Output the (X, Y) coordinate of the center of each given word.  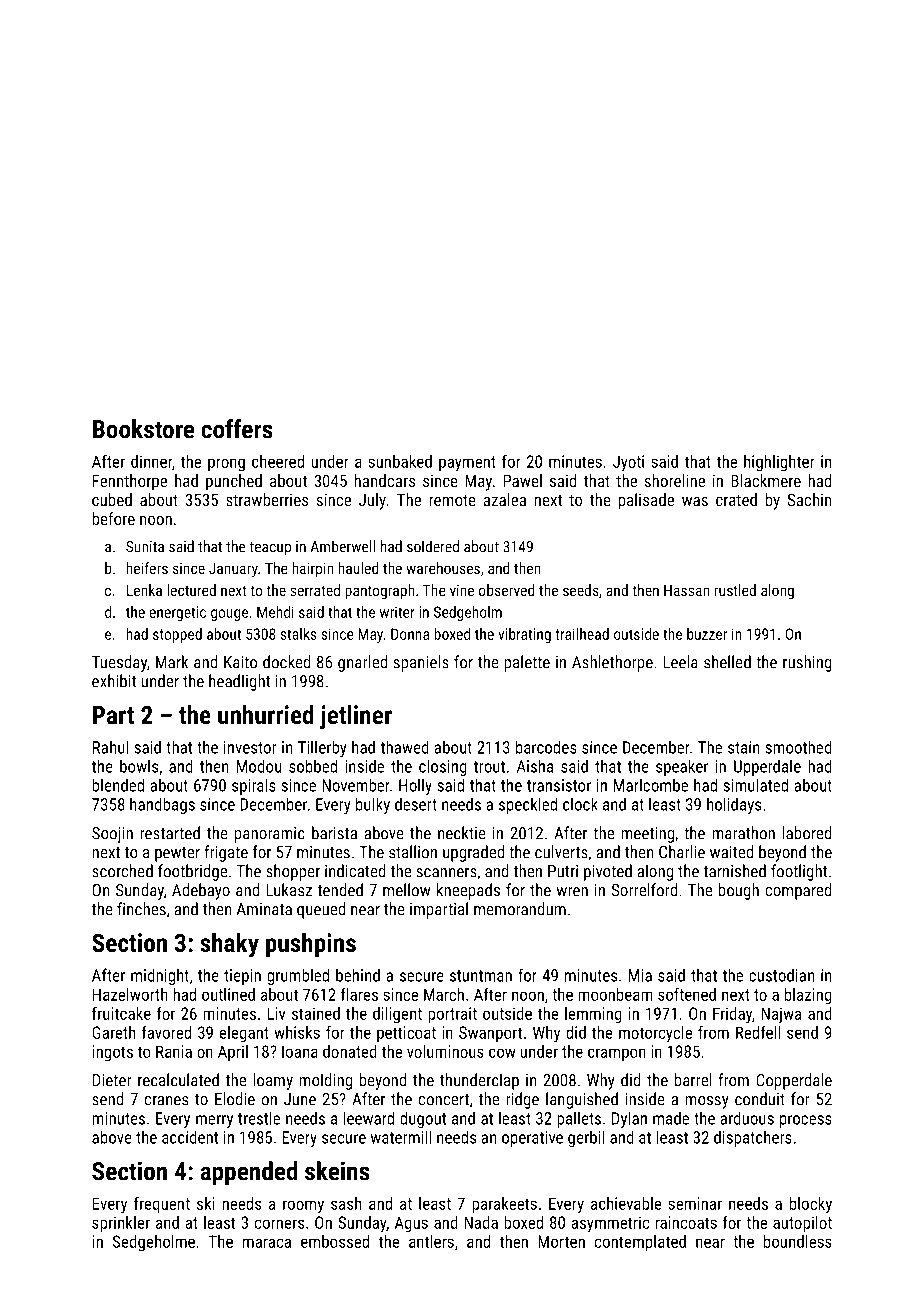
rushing (807, 663)
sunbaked (400, 461)
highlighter (779, 463)
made (671, 1118)
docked (287, 662)
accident (190, 1137)
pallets (579, 1119)
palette (527, 663)
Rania (174, 1051)
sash (346, 1203)
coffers (237, 429)
